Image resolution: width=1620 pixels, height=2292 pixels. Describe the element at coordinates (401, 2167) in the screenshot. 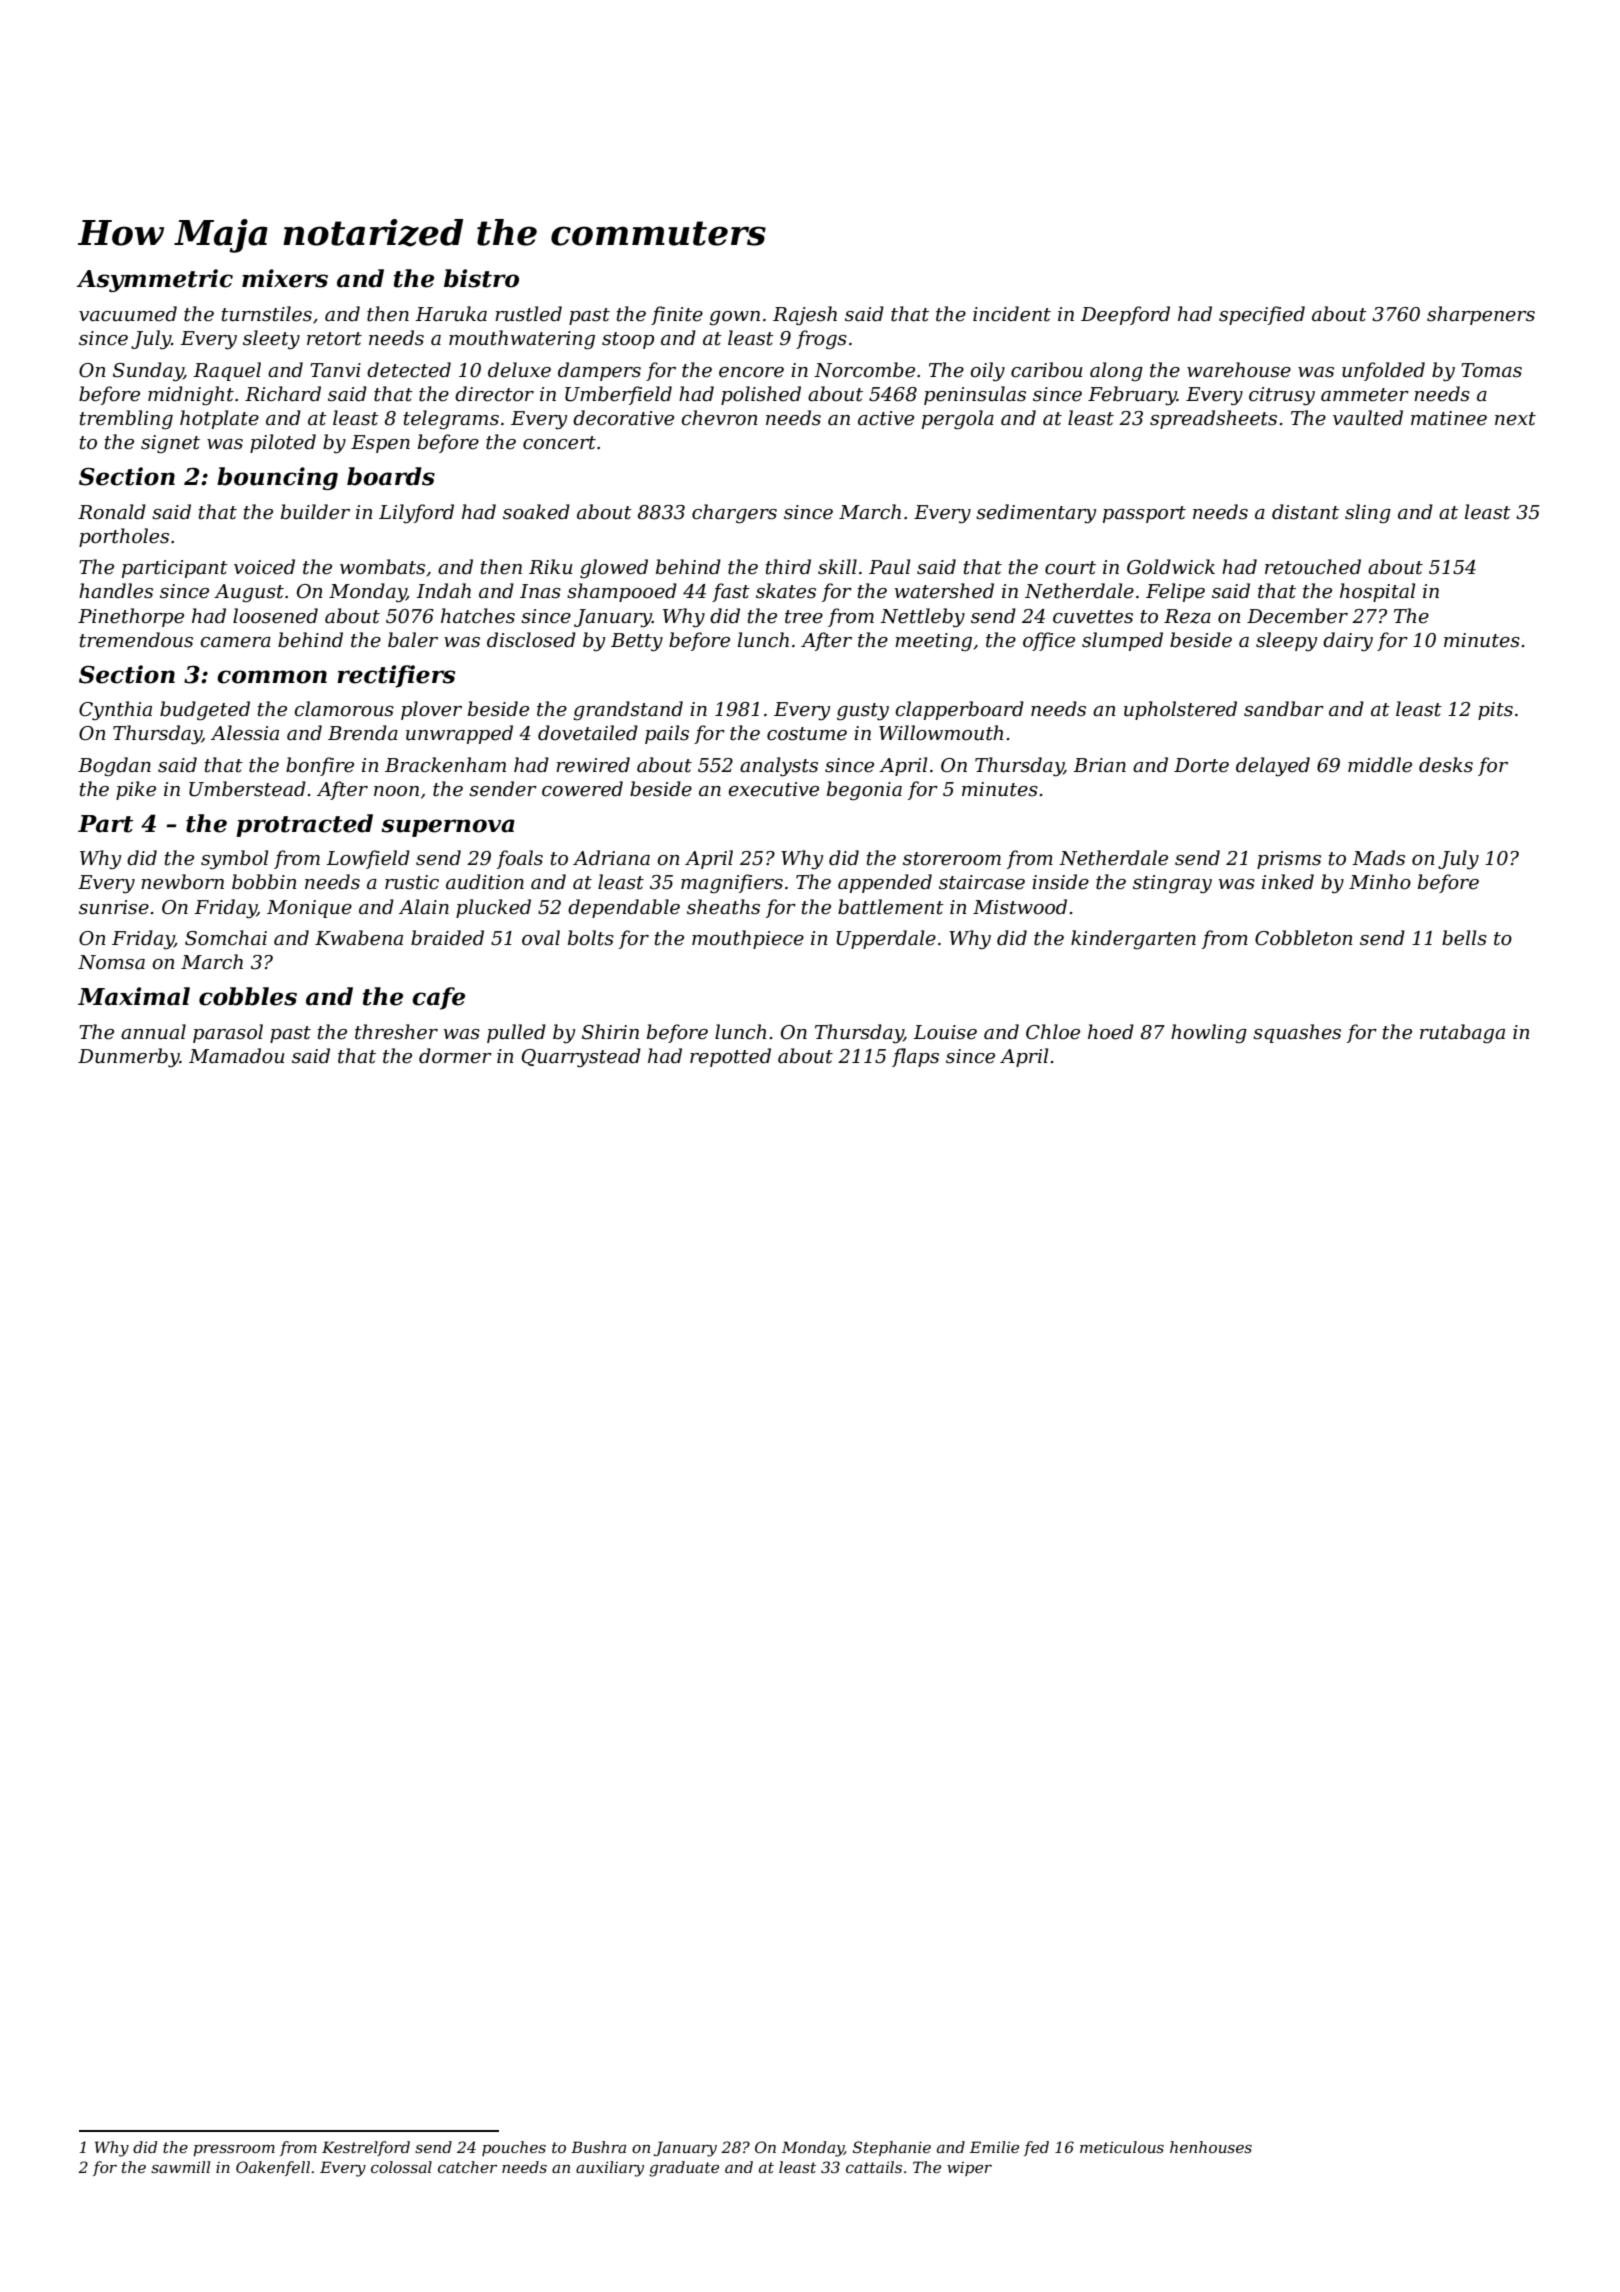

I see `colossal` at that location.
